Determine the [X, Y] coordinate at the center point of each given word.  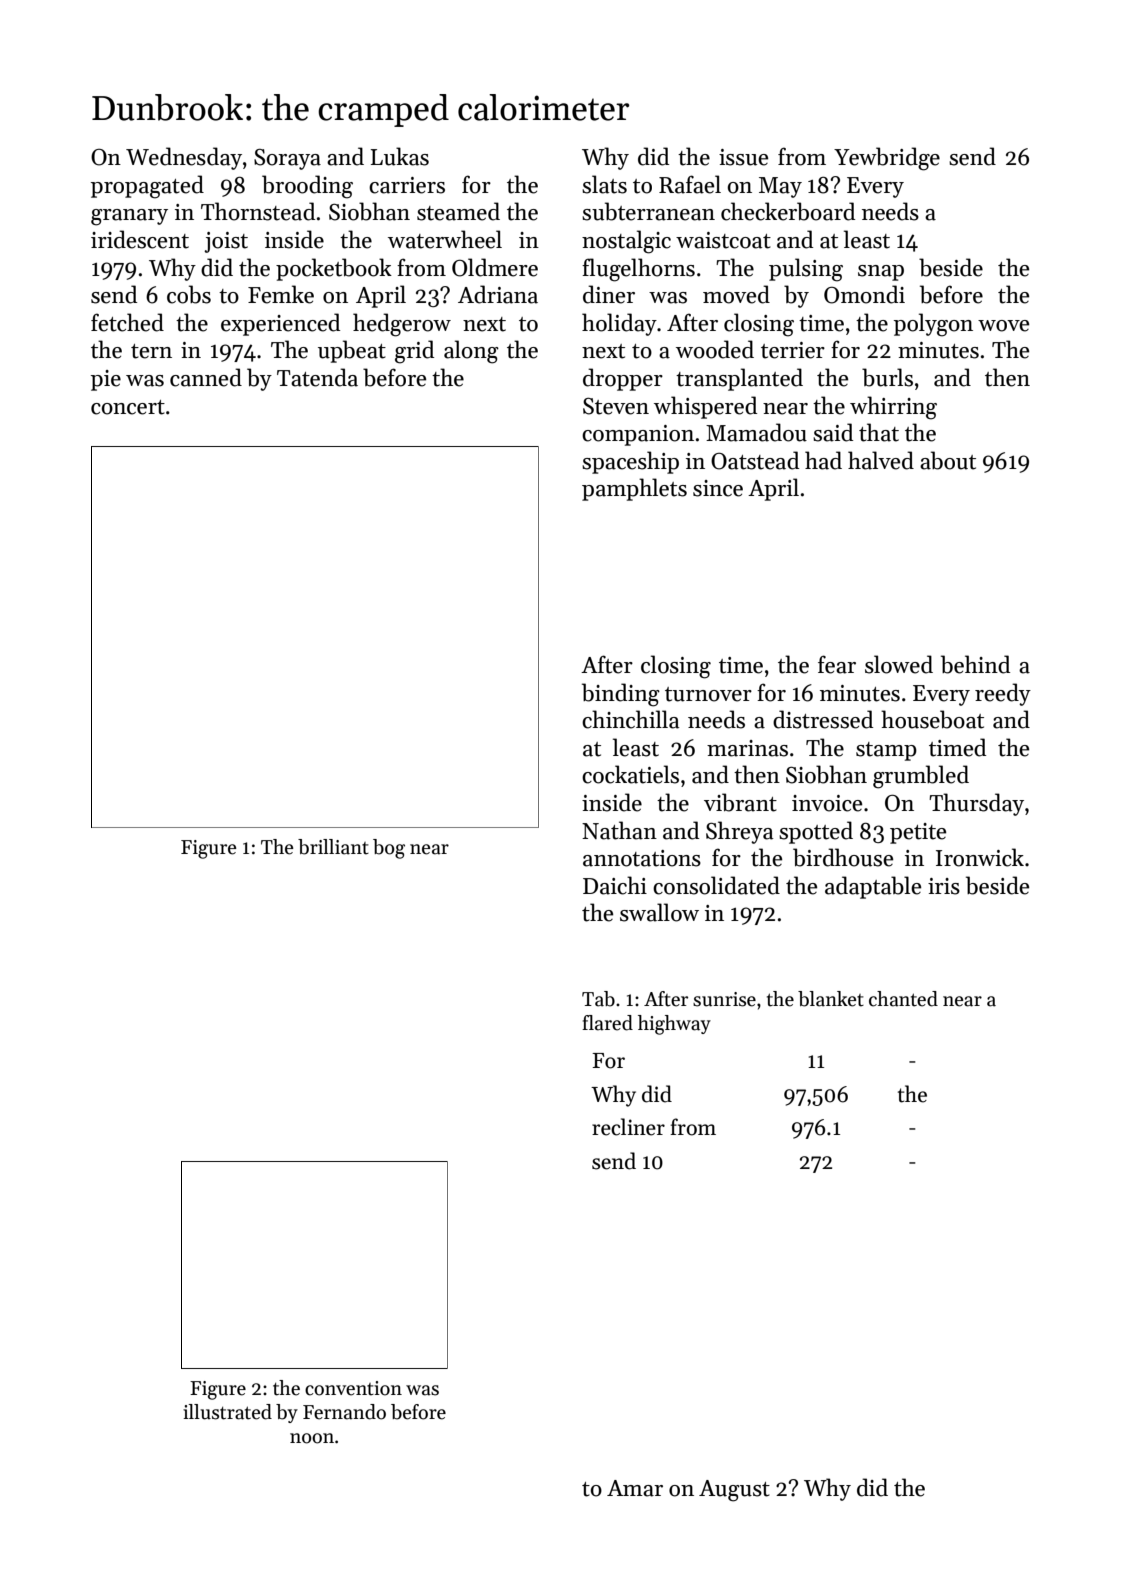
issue [743, 157]
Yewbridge [887, 159]
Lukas [399, 156]
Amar [635, 1488]
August [734, 1491]
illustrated [227, 1412]
